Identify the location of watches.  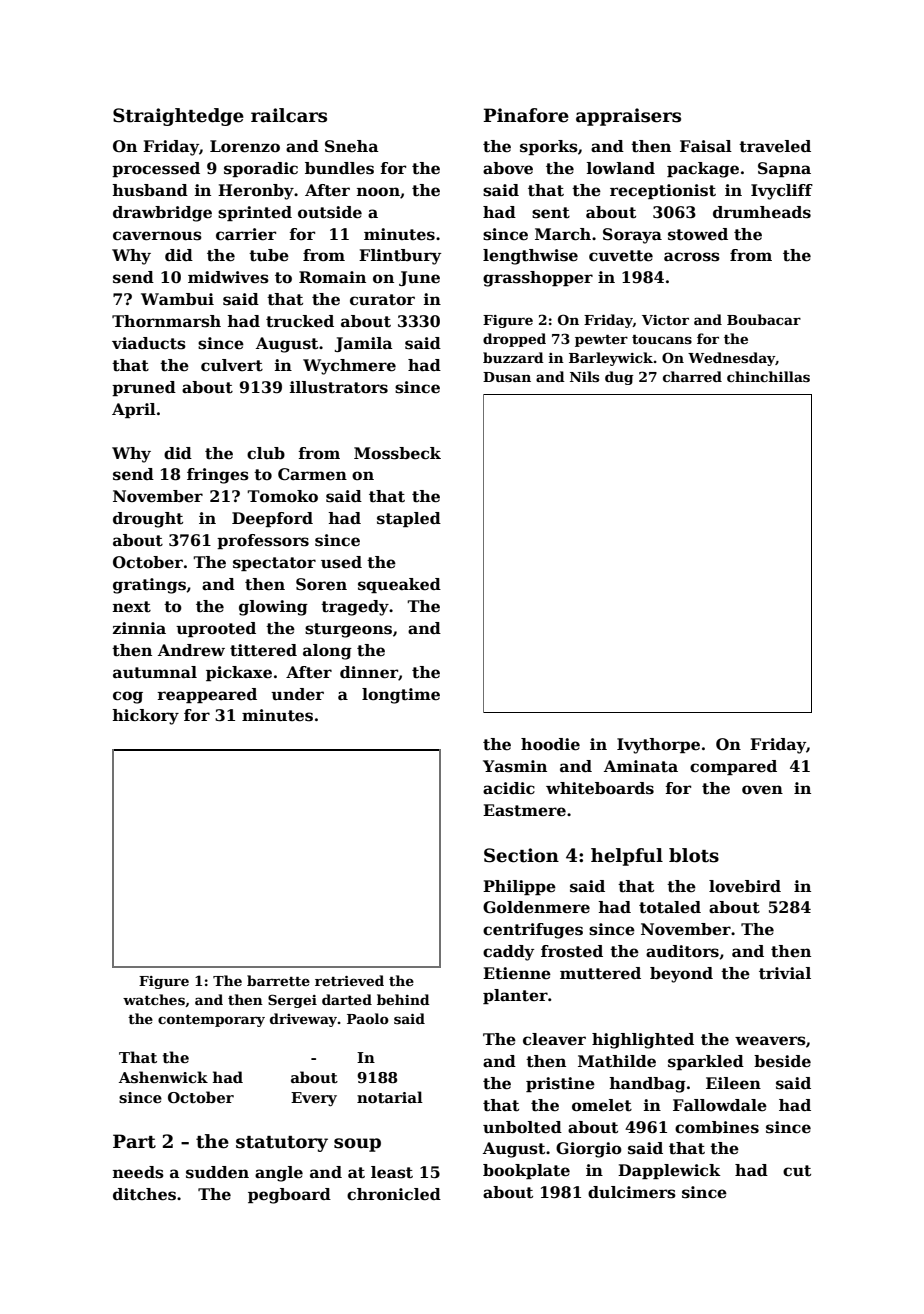
(154, 999).
